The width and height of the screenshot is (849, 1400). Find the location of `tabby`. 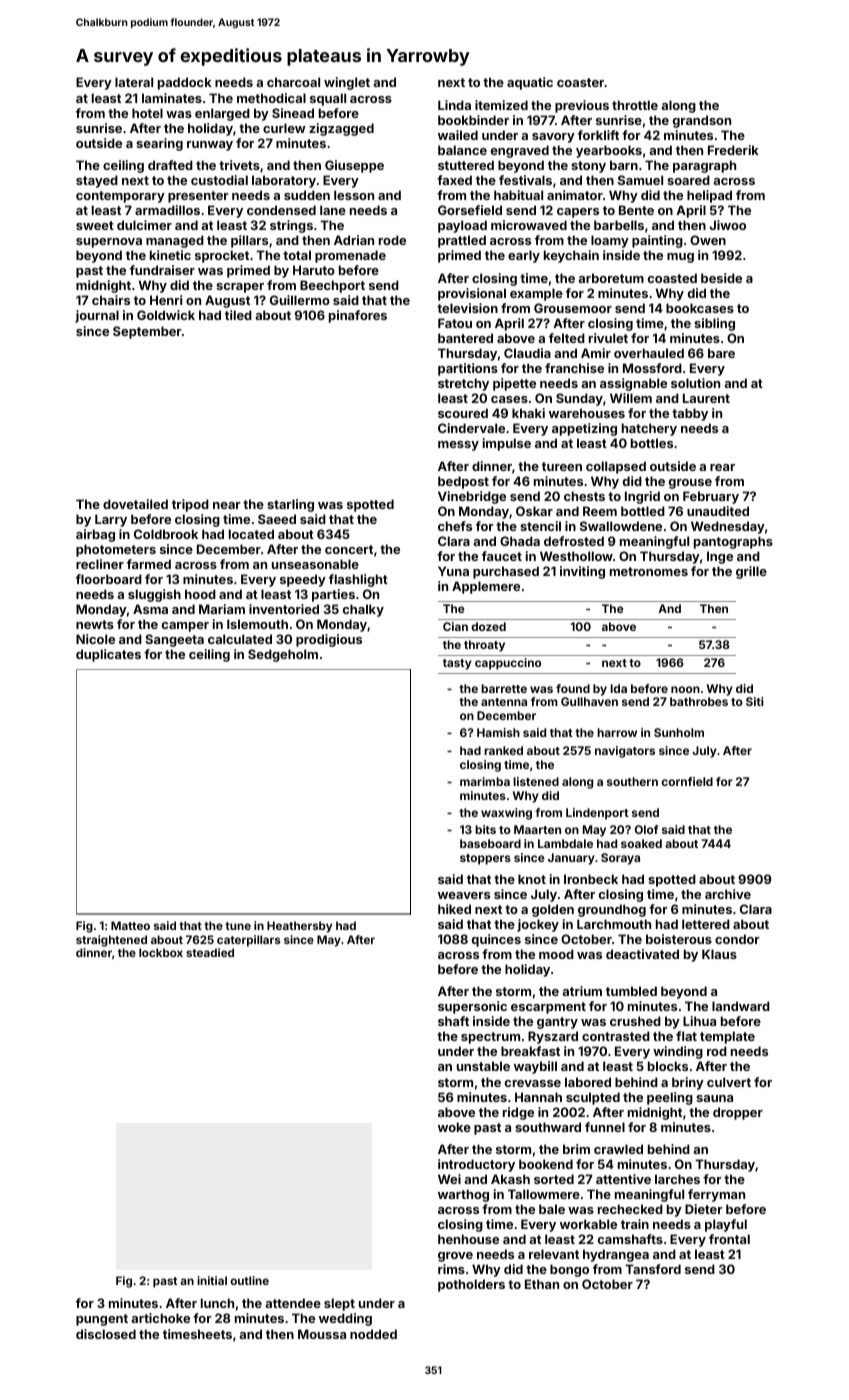

tabby is located at coordinates (690, 414).
